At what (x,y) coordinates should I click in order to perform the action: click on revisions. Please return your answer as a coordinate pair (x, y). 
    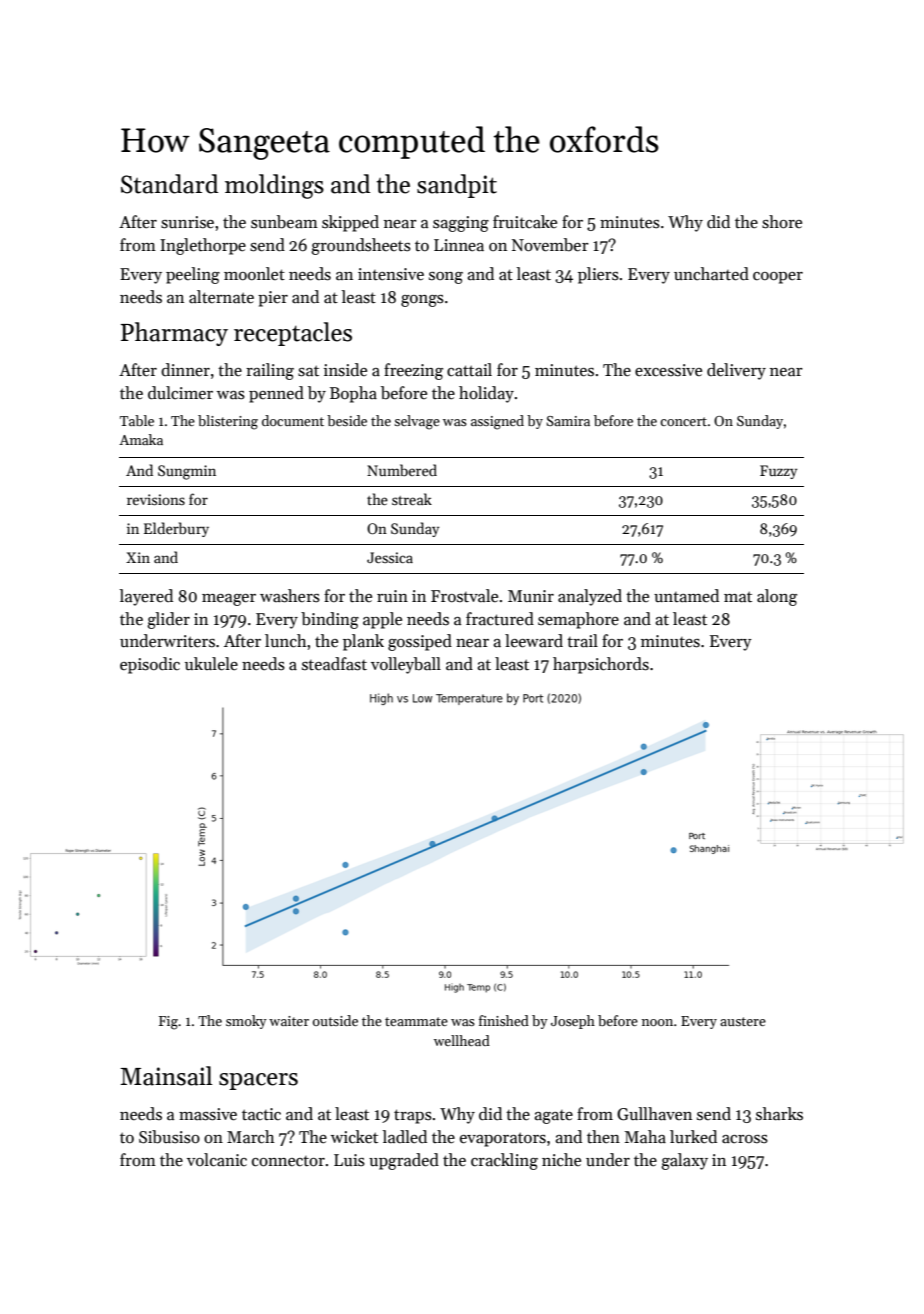
    Looking at the image, I should click on (156, 499).
